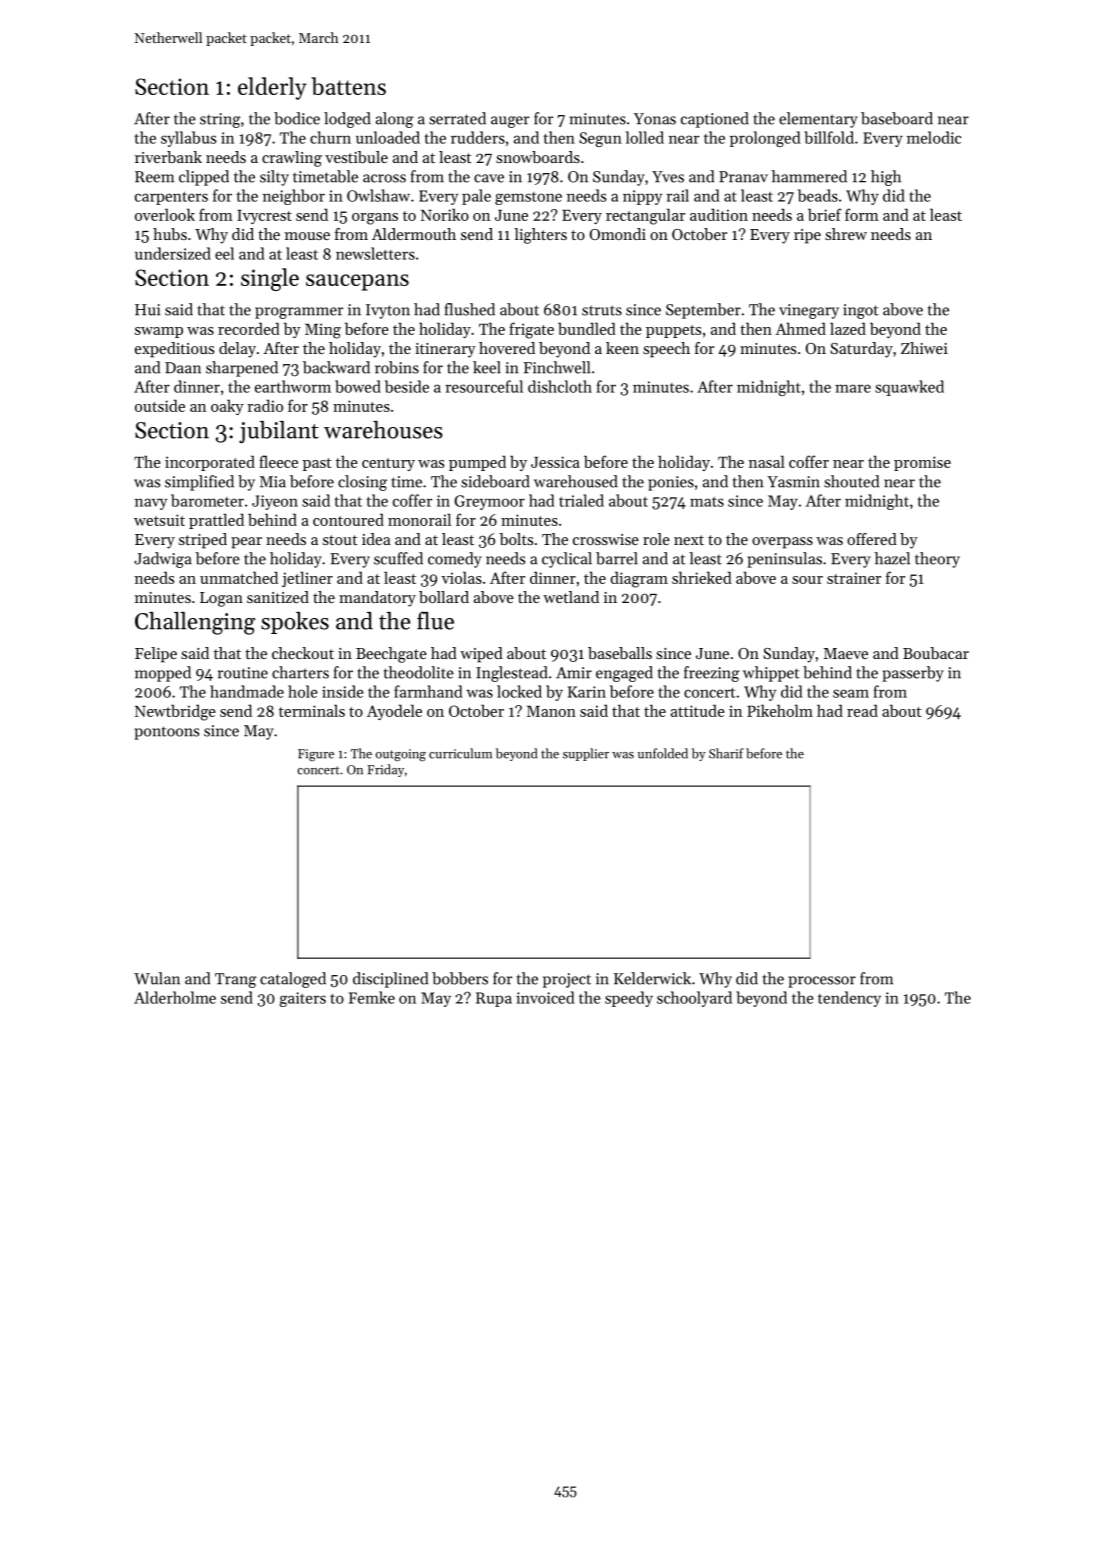  Describe the element at coordinates (199, 483) in the page. I see `simplified` at that location.
